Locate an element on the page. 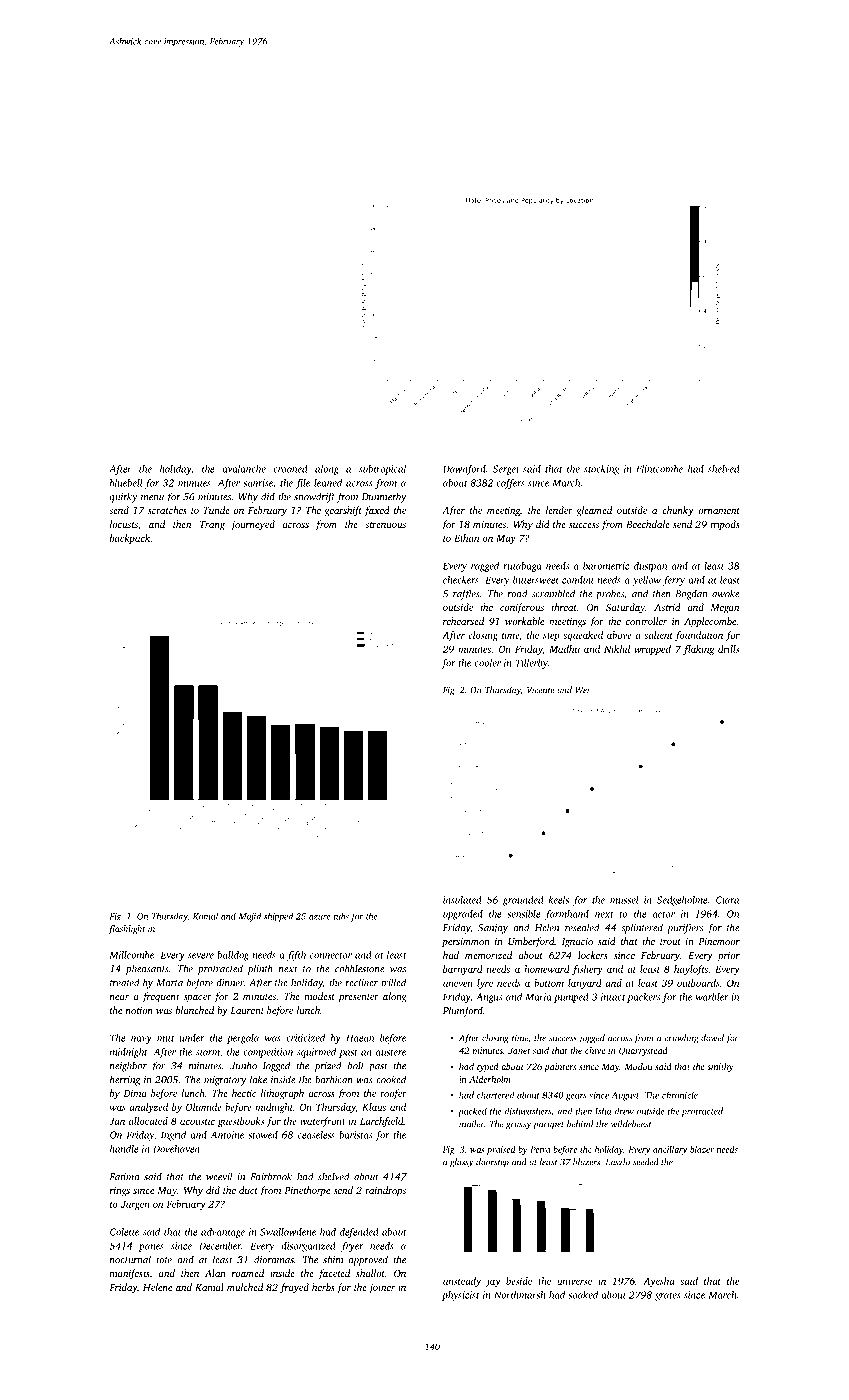  Wei is located at coordinates (582, 690).
